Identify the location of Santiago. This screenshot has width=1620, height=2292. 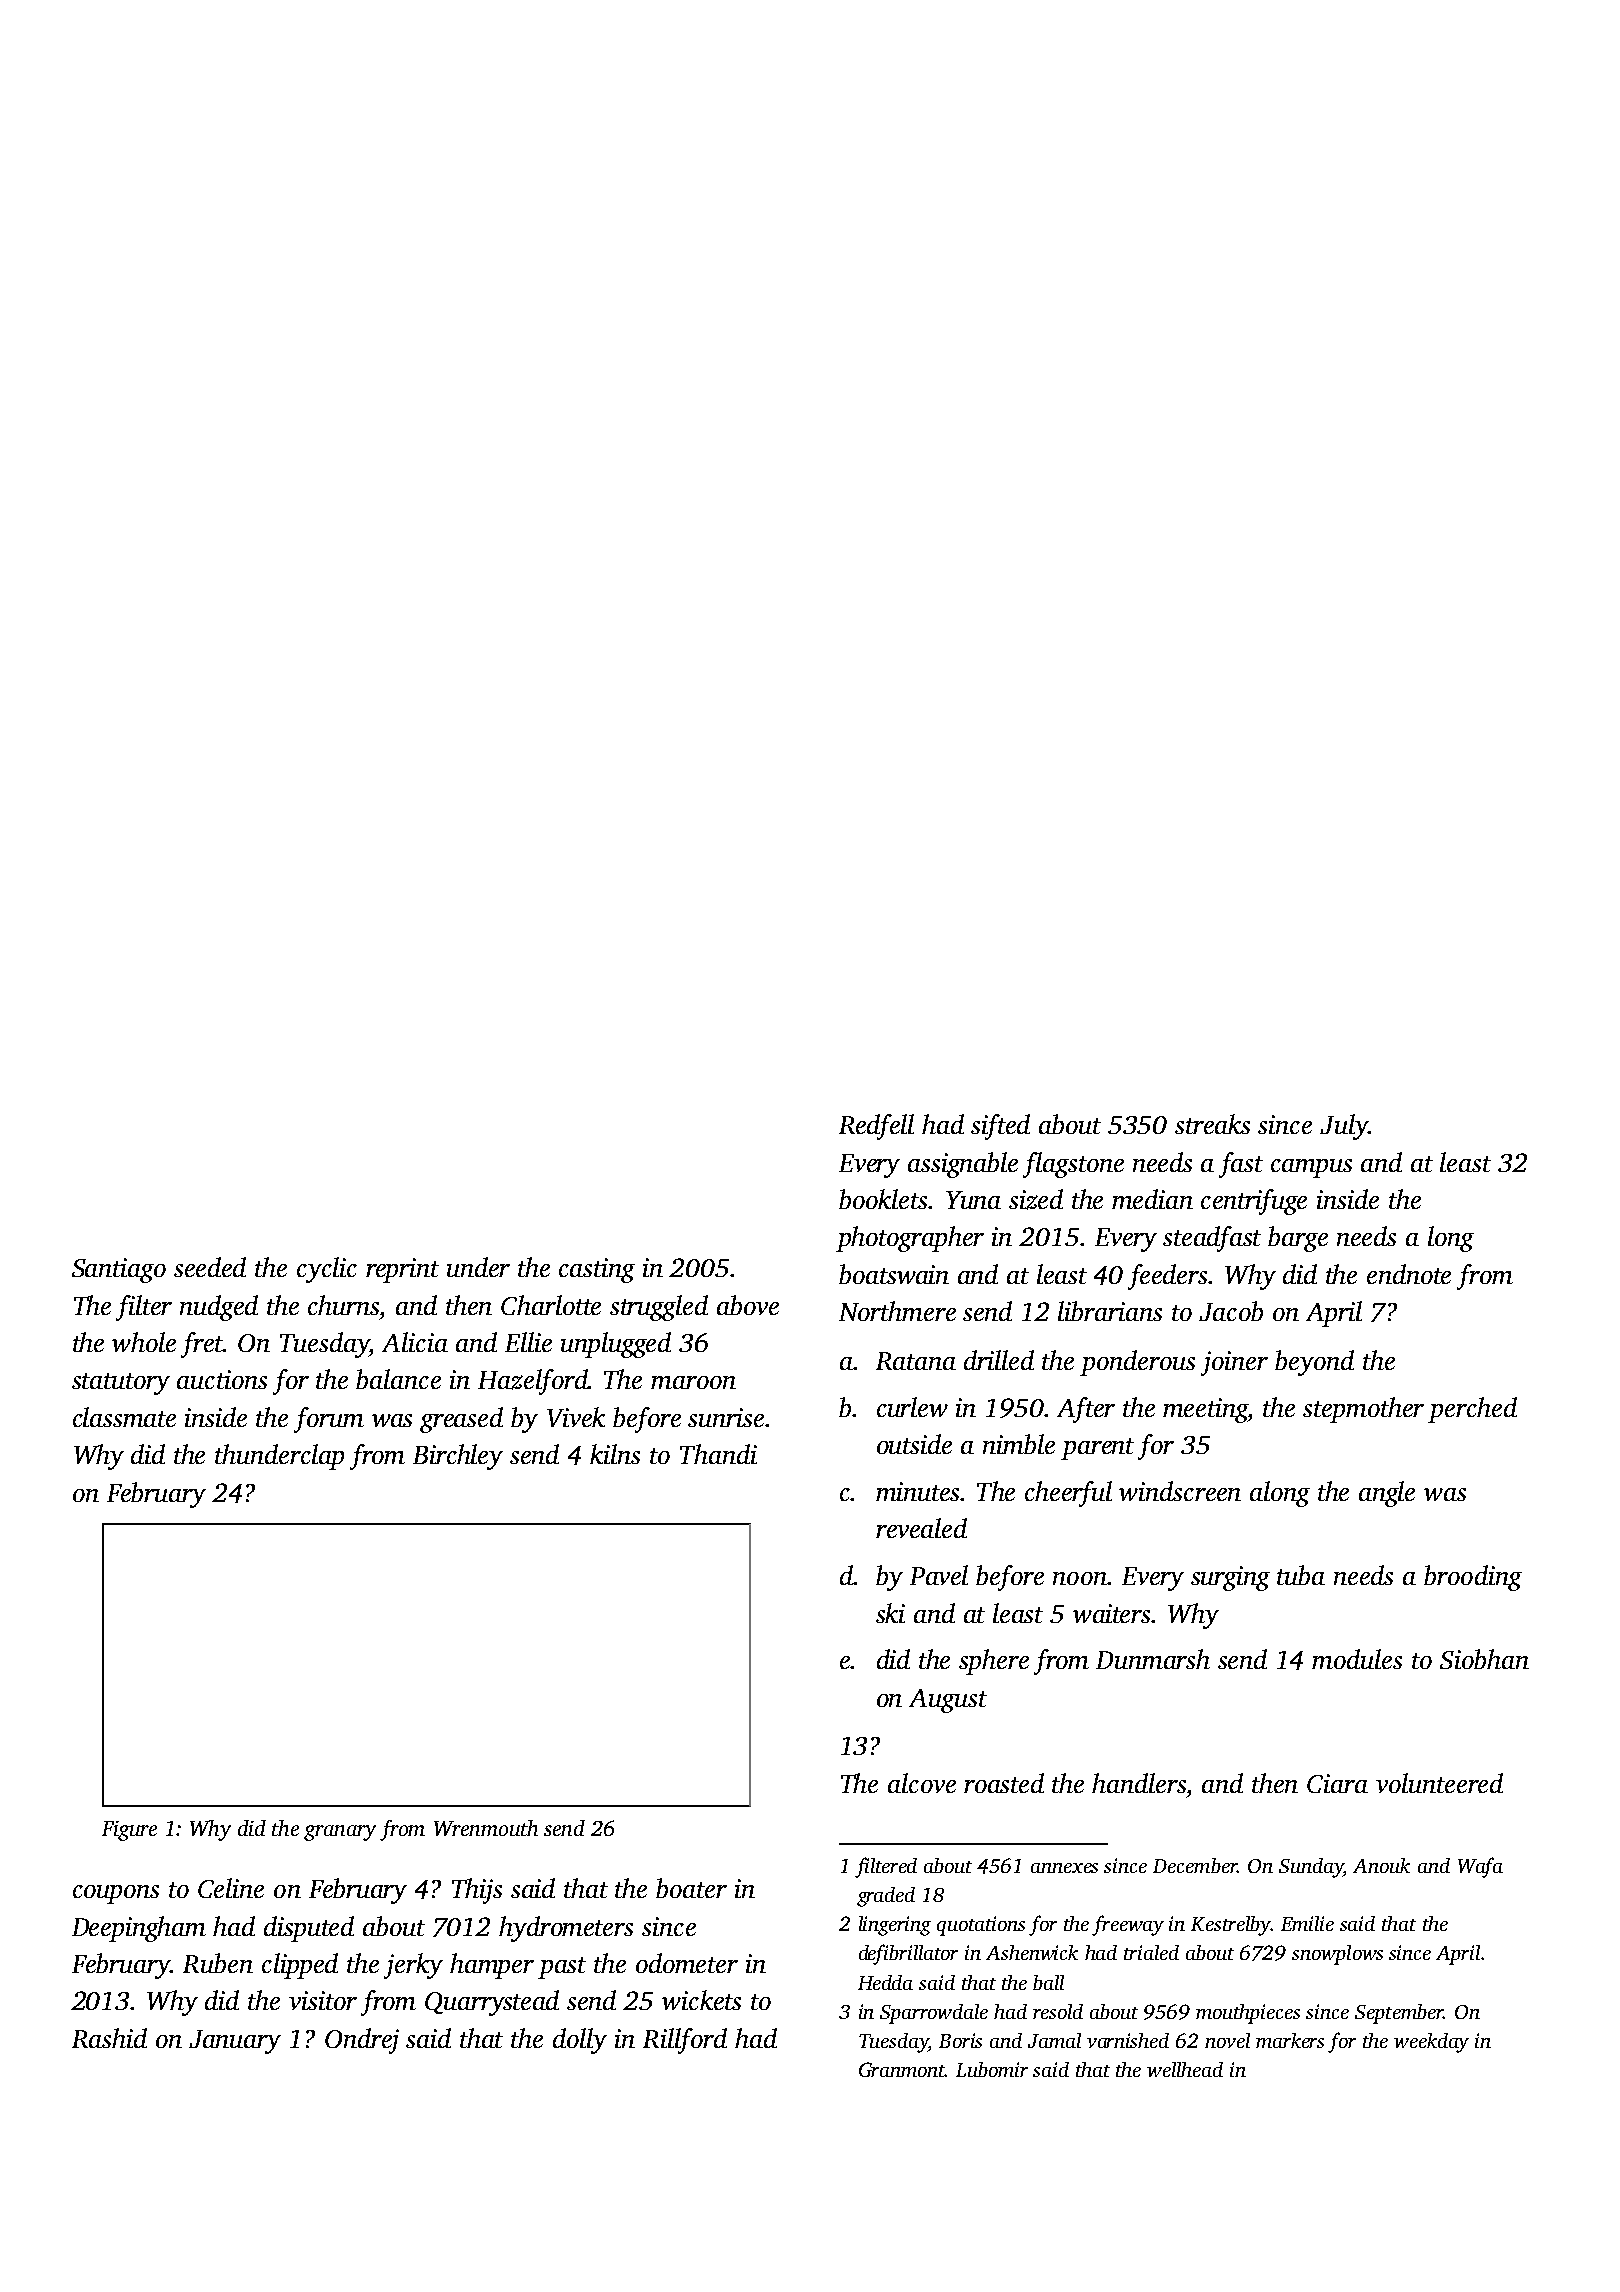
(119, 1270).
